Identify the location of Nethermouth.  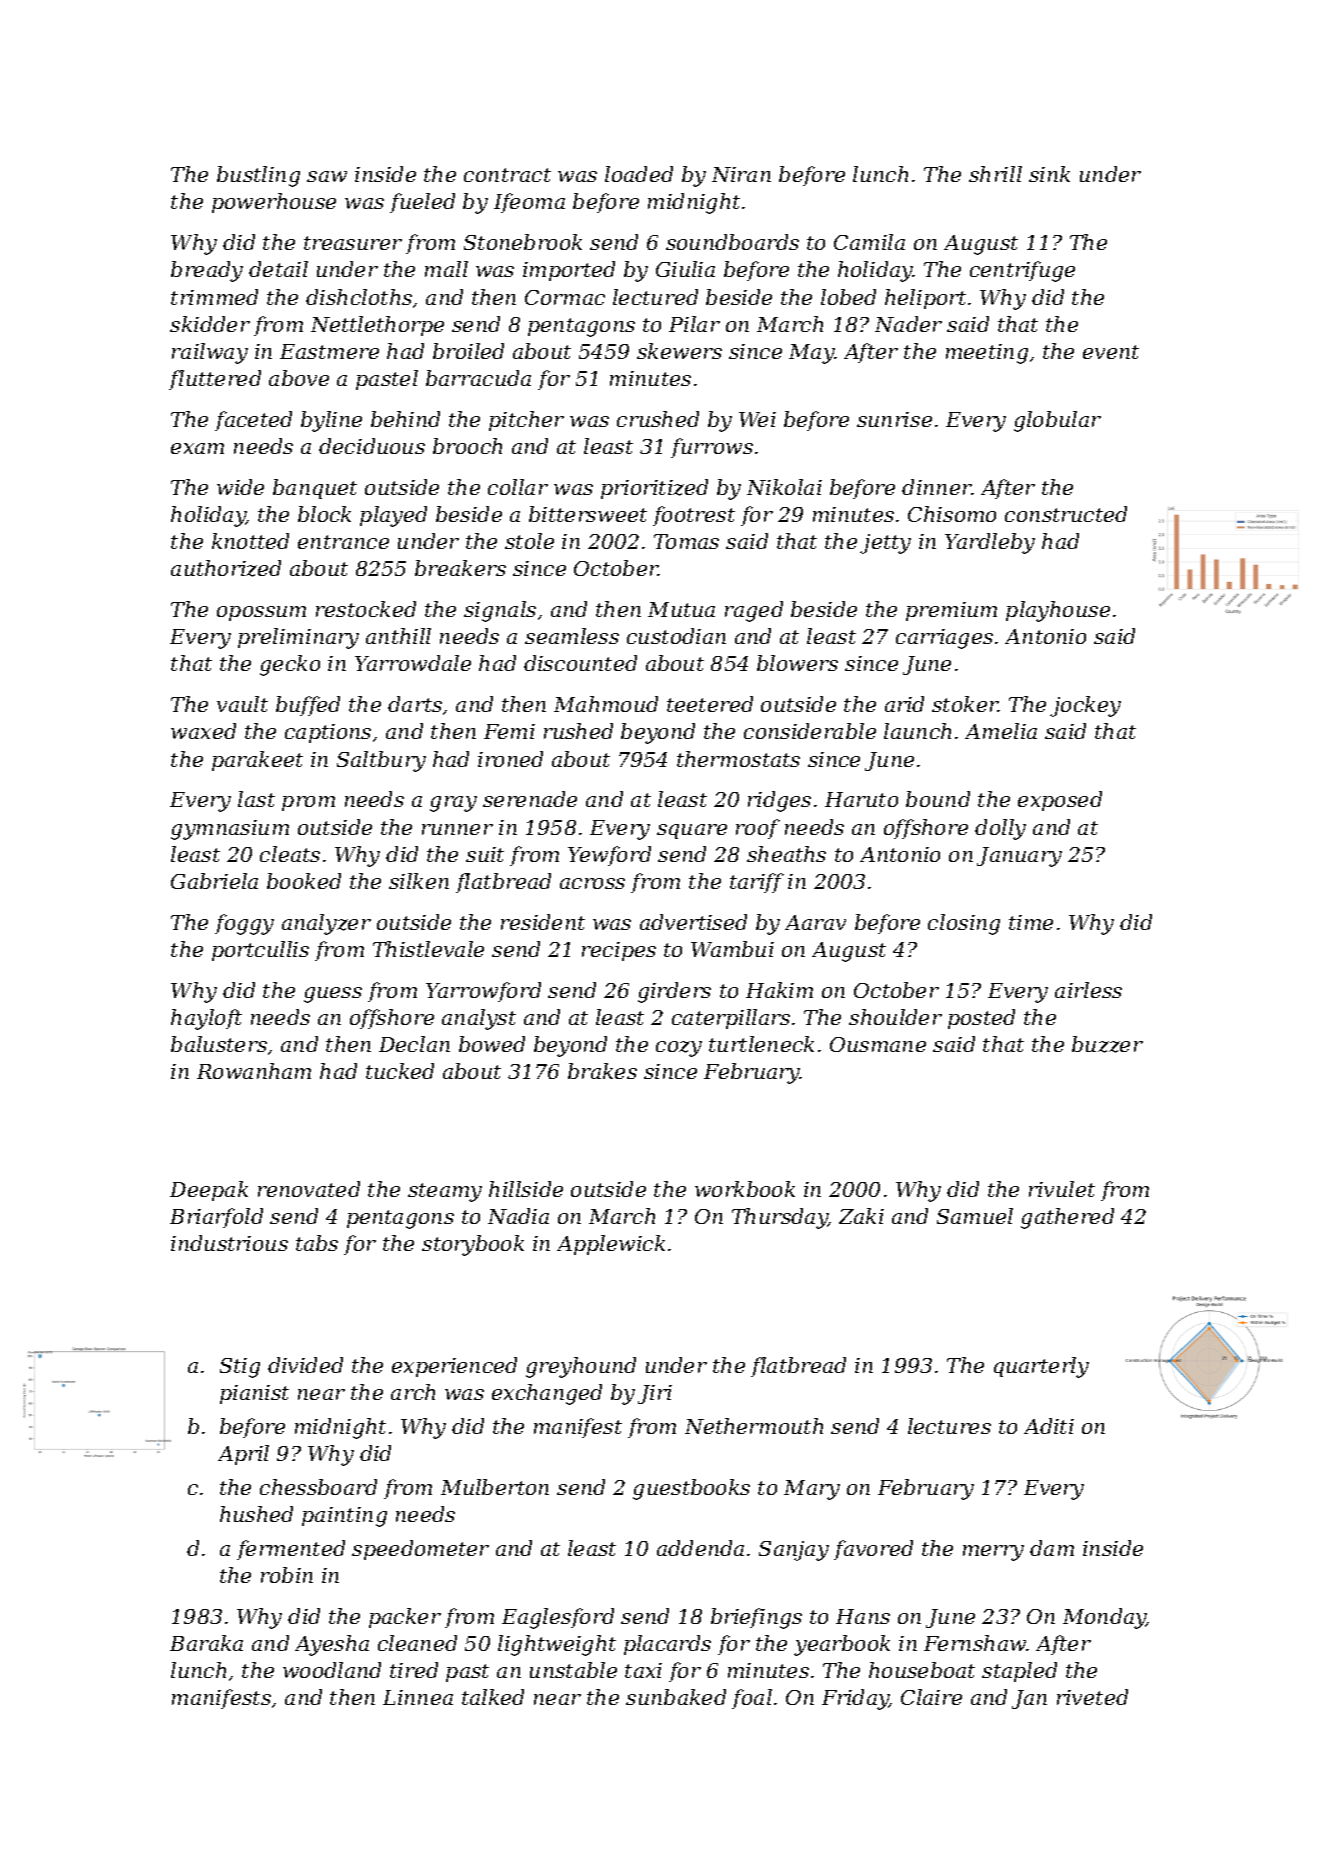
(754, 1426).
